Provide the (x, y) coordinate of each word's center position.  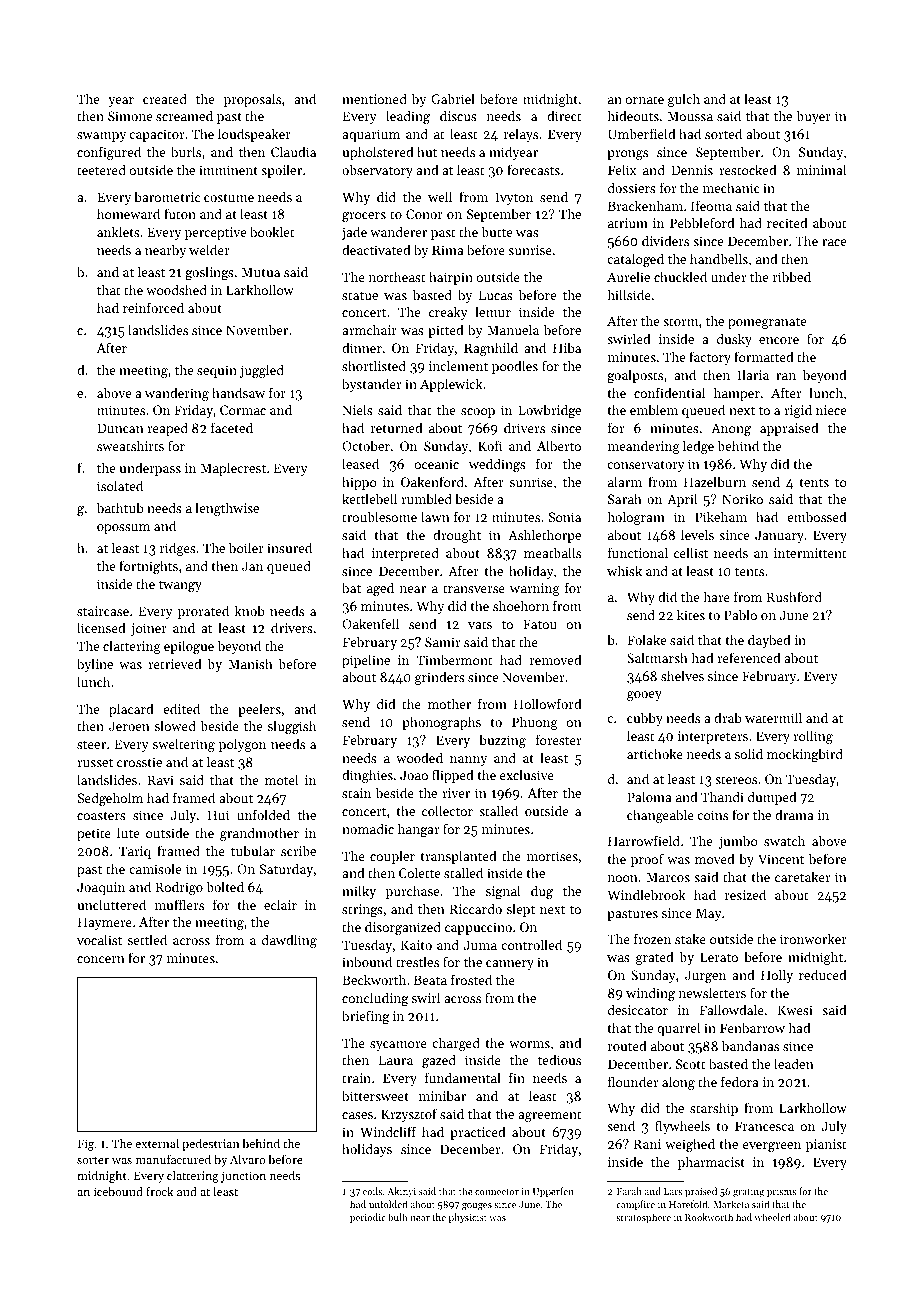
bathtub (120, 507)
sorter (93, 1160)
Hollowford (548, 703)
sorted (723, 133)
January (779, 536)
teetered (101, 169)
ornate (645, 100)
